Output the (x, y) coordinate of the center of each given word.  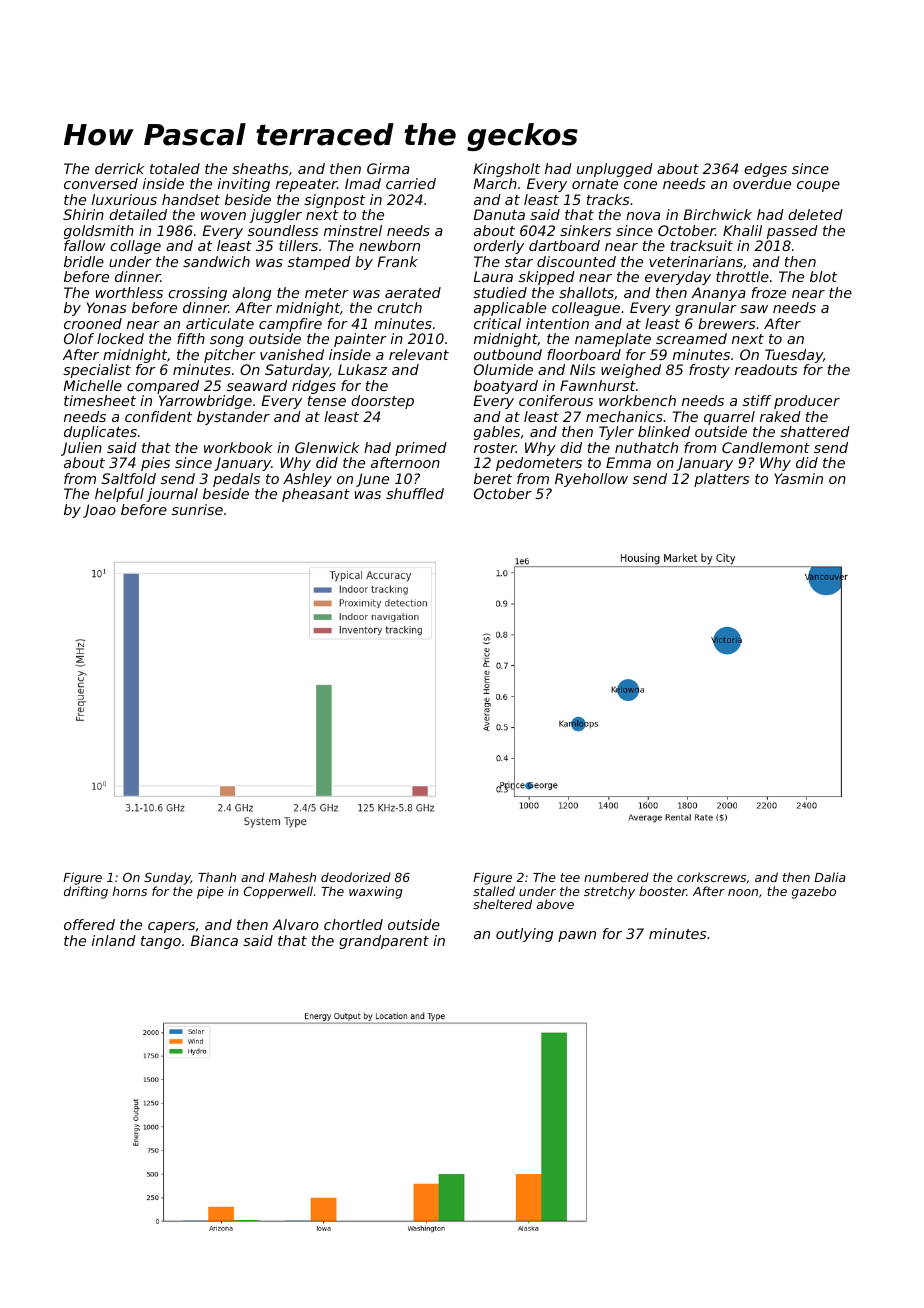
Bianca (214, 940)
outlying (524, 935)
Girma (388, 168)
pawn (577, 936)
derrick (119, 168)
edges (765, 170)
